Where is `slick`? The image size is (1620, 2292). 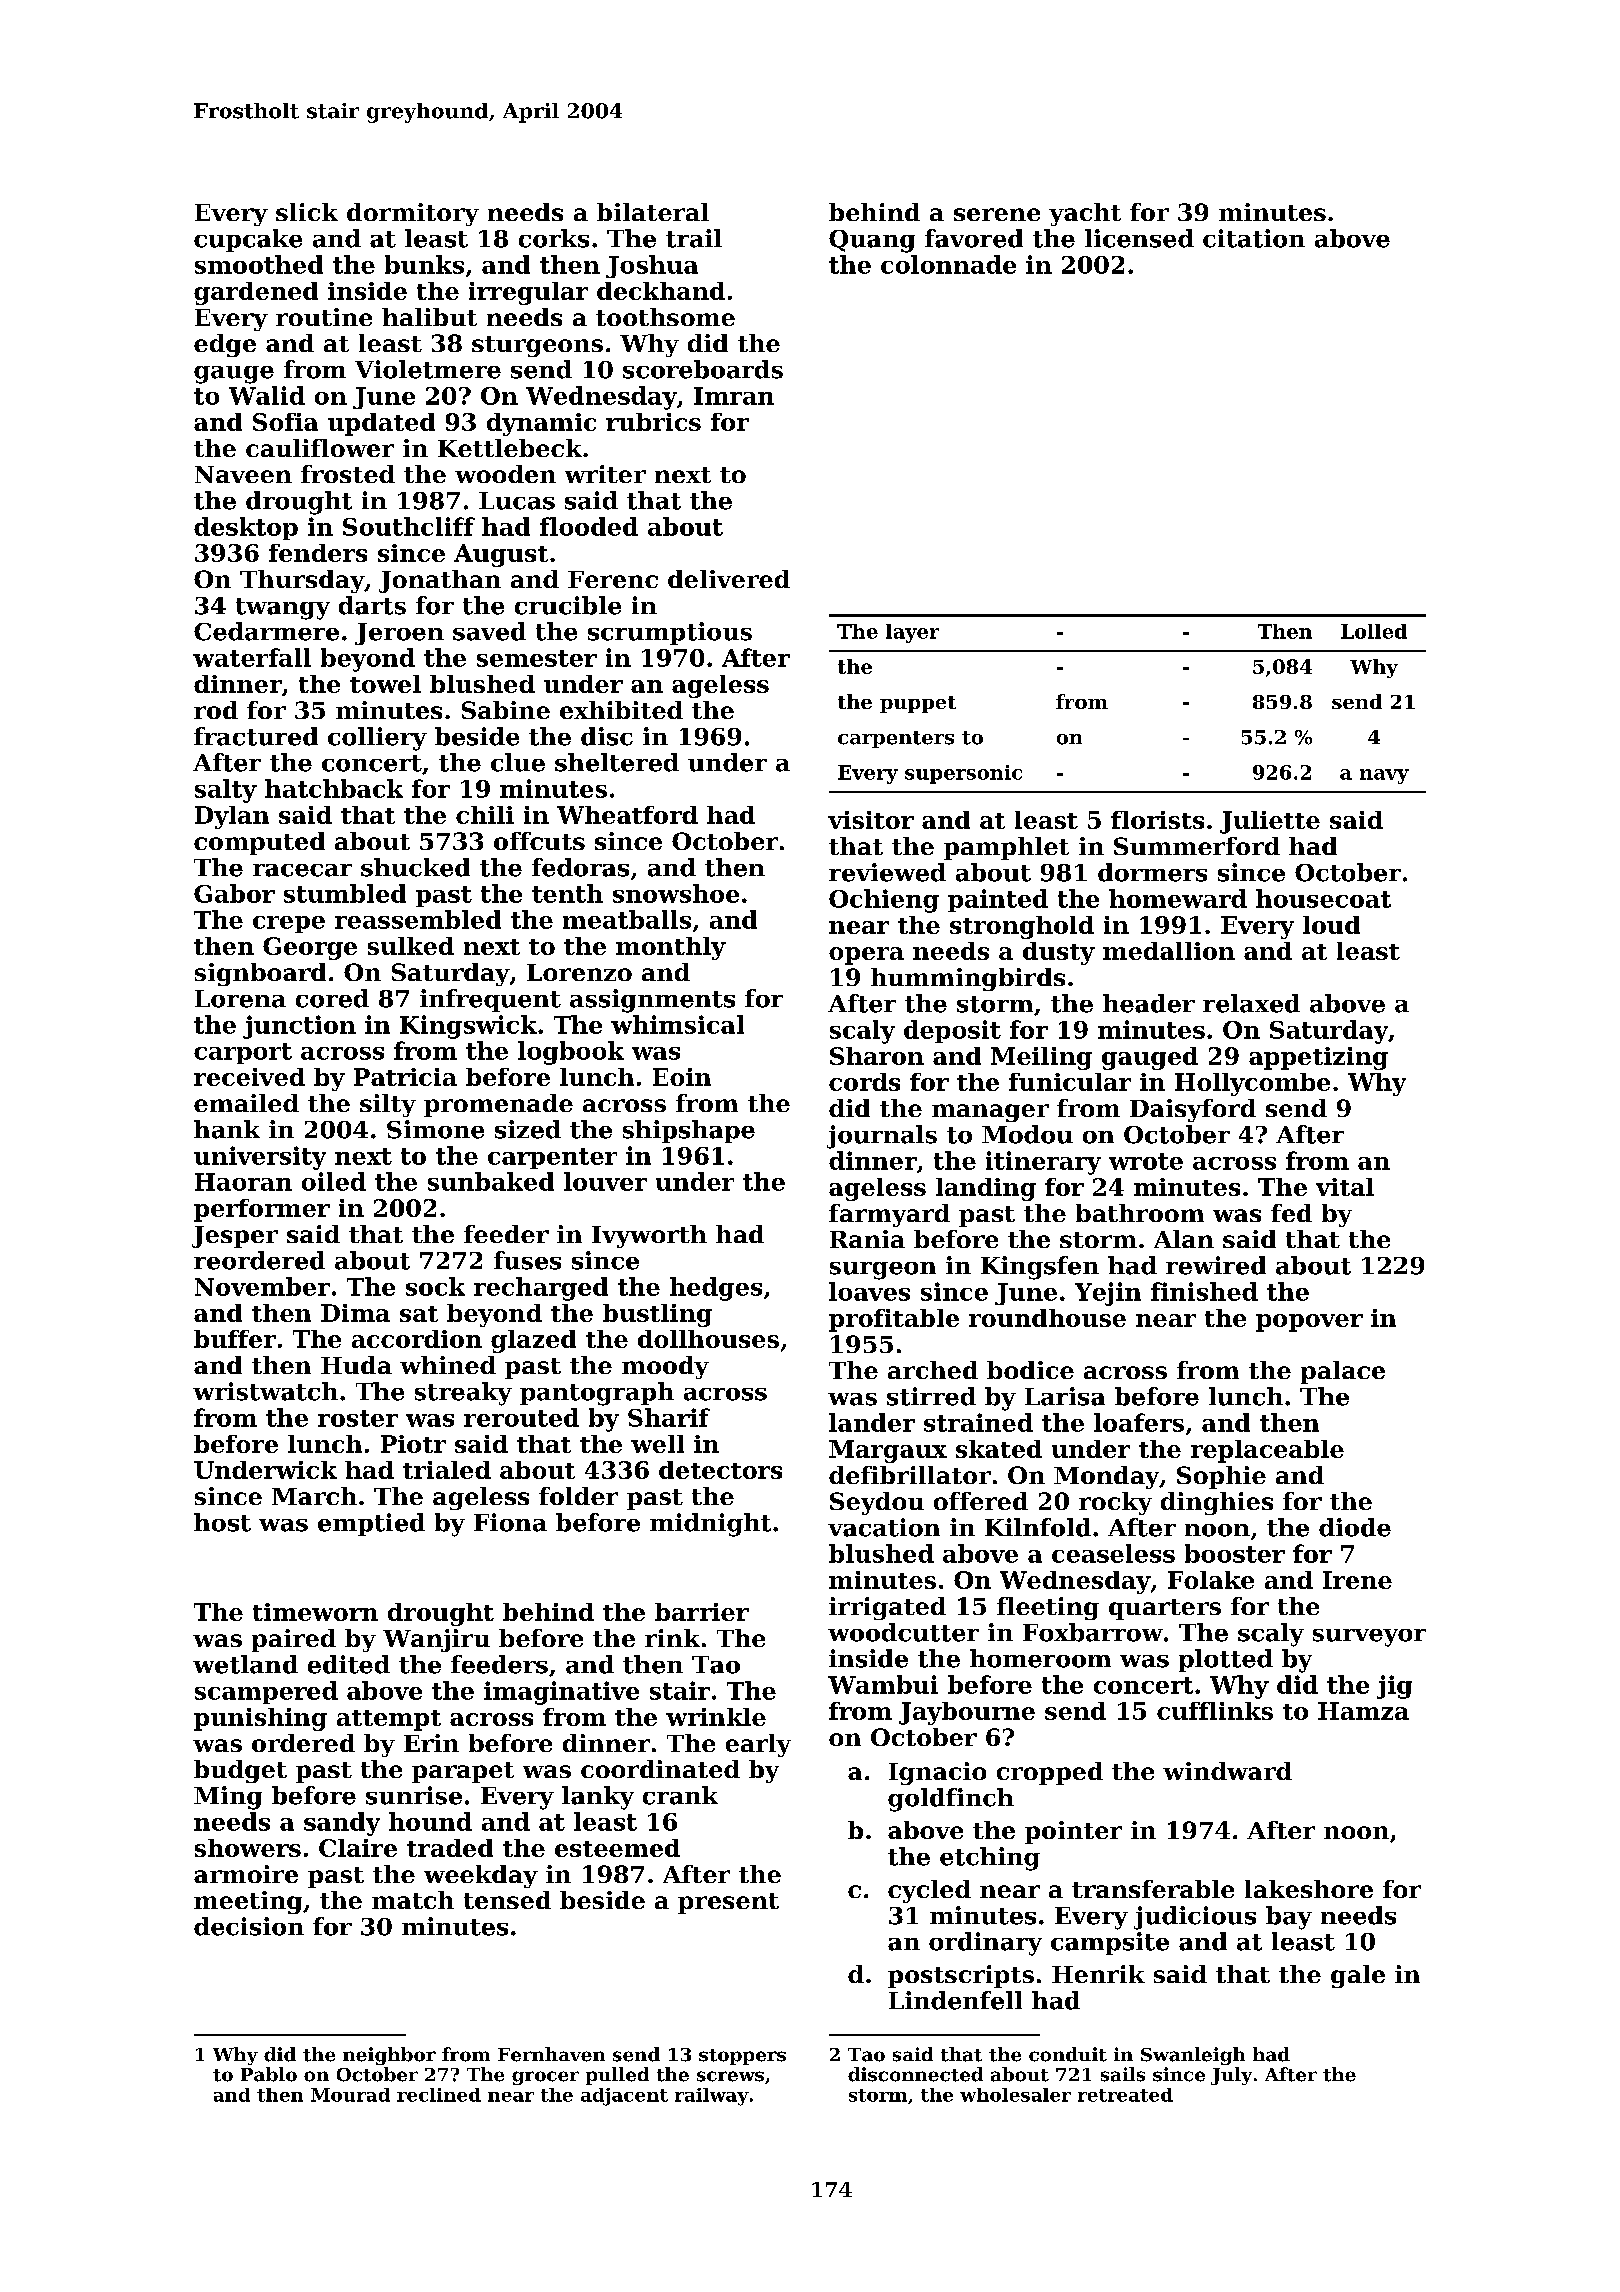
slick is located at coordinates (307, 212).
